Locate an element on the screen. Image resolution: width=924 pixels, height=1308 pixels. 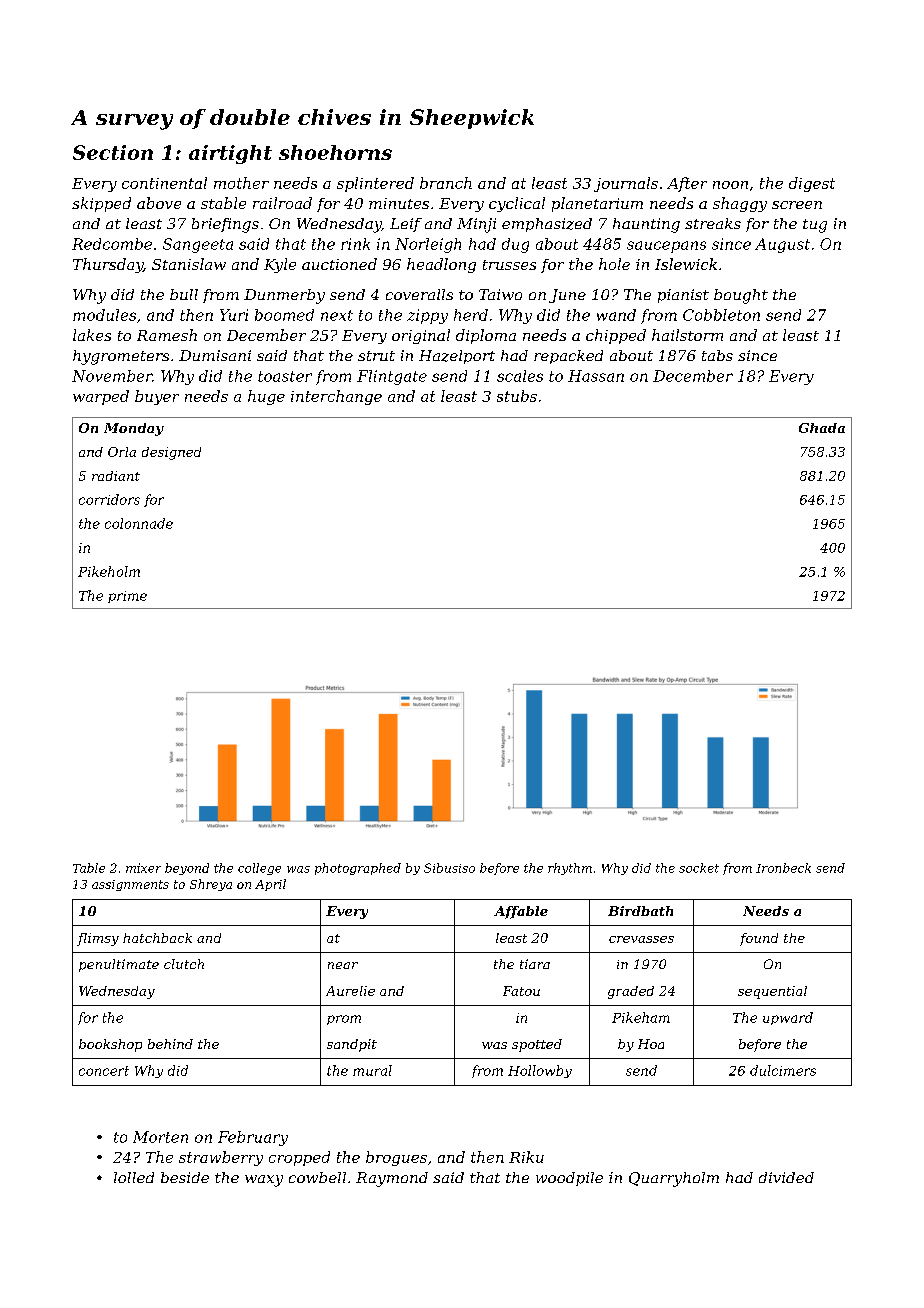
interchange is located at coordinates (336, 397).
